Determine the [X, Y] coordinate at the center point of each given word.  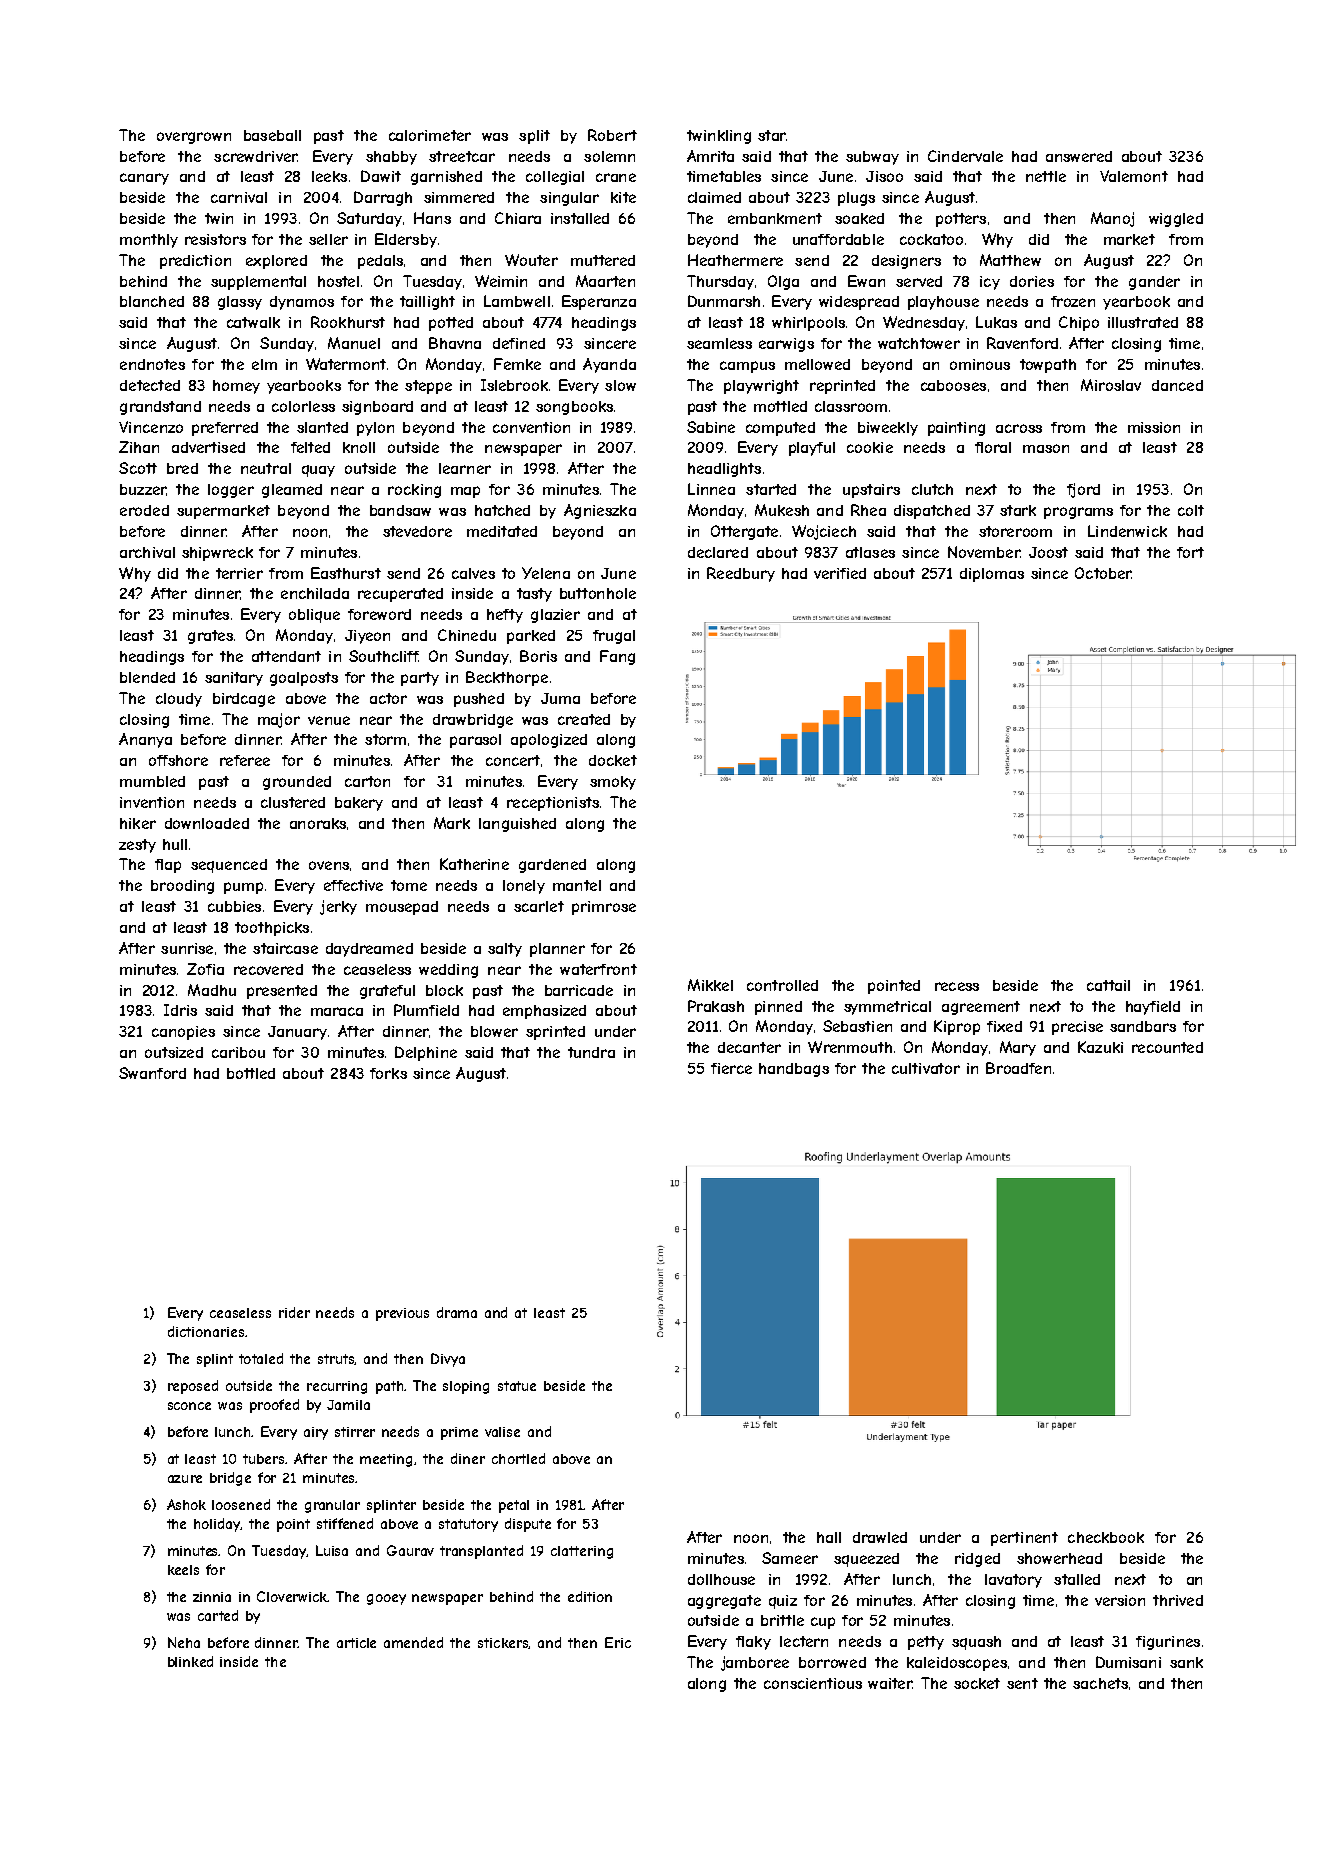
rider [294, 1312]
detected [150, 385]
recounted [1167, 1047]
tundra [591, 1052]
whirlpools [808, 324]
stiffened [345, 1523]
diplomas [992, 575]
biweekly [888, 429]
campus [747, 367]
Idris [180, 1010]
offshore [178, 760]
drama [457, 1312]
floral [993, 447]
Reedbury [741, 574]
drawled [880, 1537]
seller [328, 239]
